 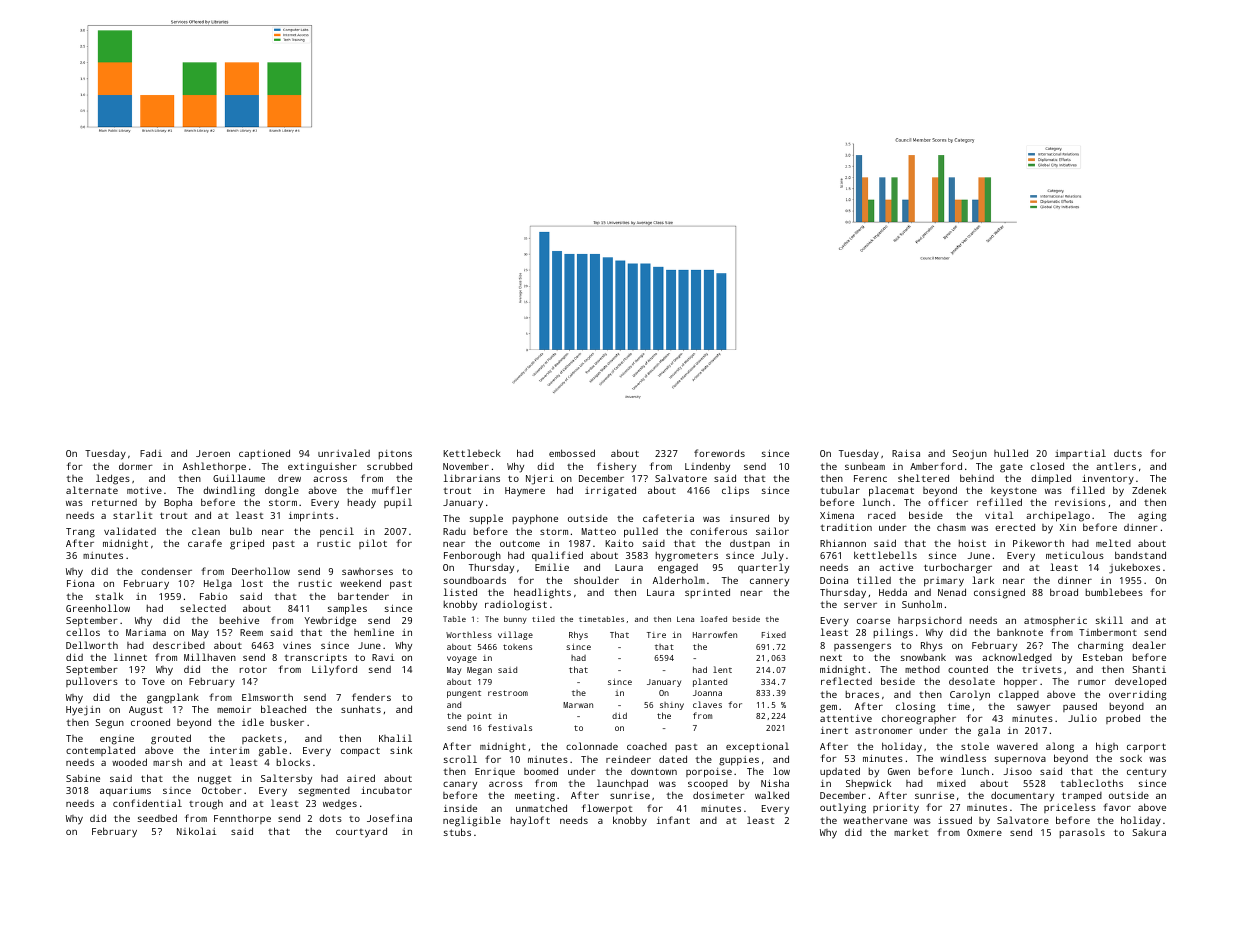 I want to click on Fenborough, so click(x=472, y=556).
